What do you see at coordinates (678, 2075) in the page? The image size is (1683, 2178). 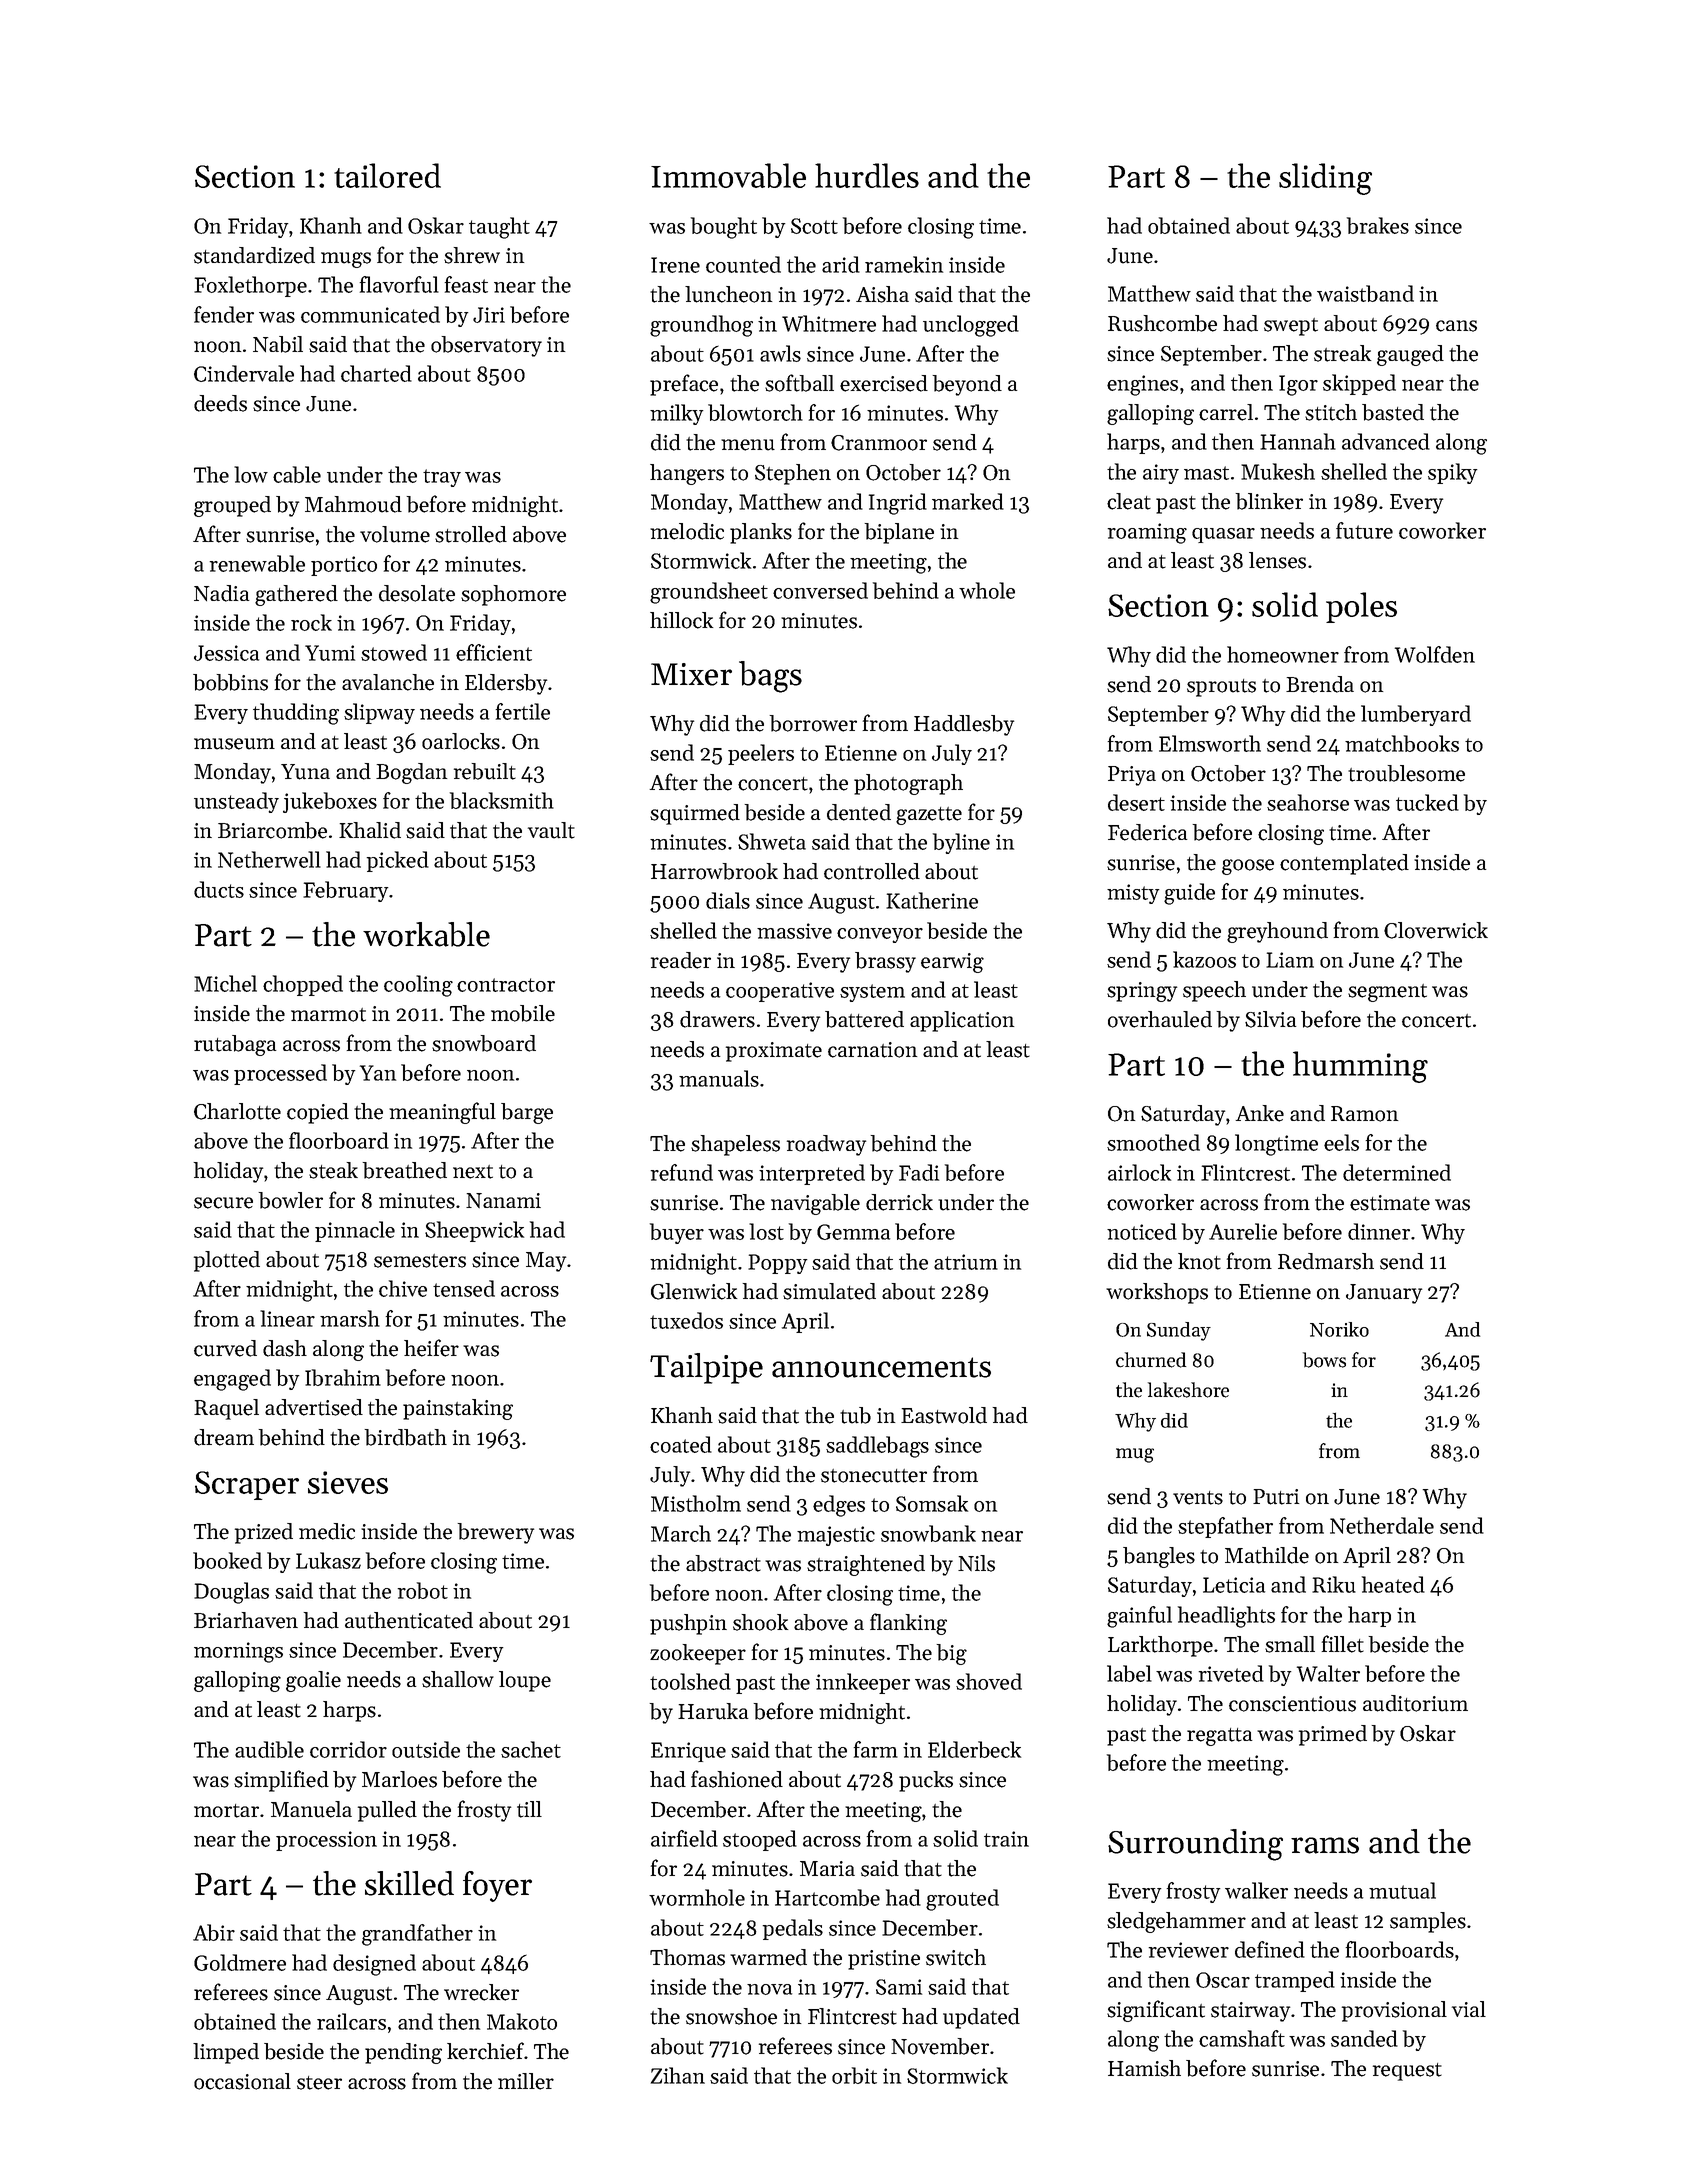 I see `Zihan` at bounding box center [678, 2075].
